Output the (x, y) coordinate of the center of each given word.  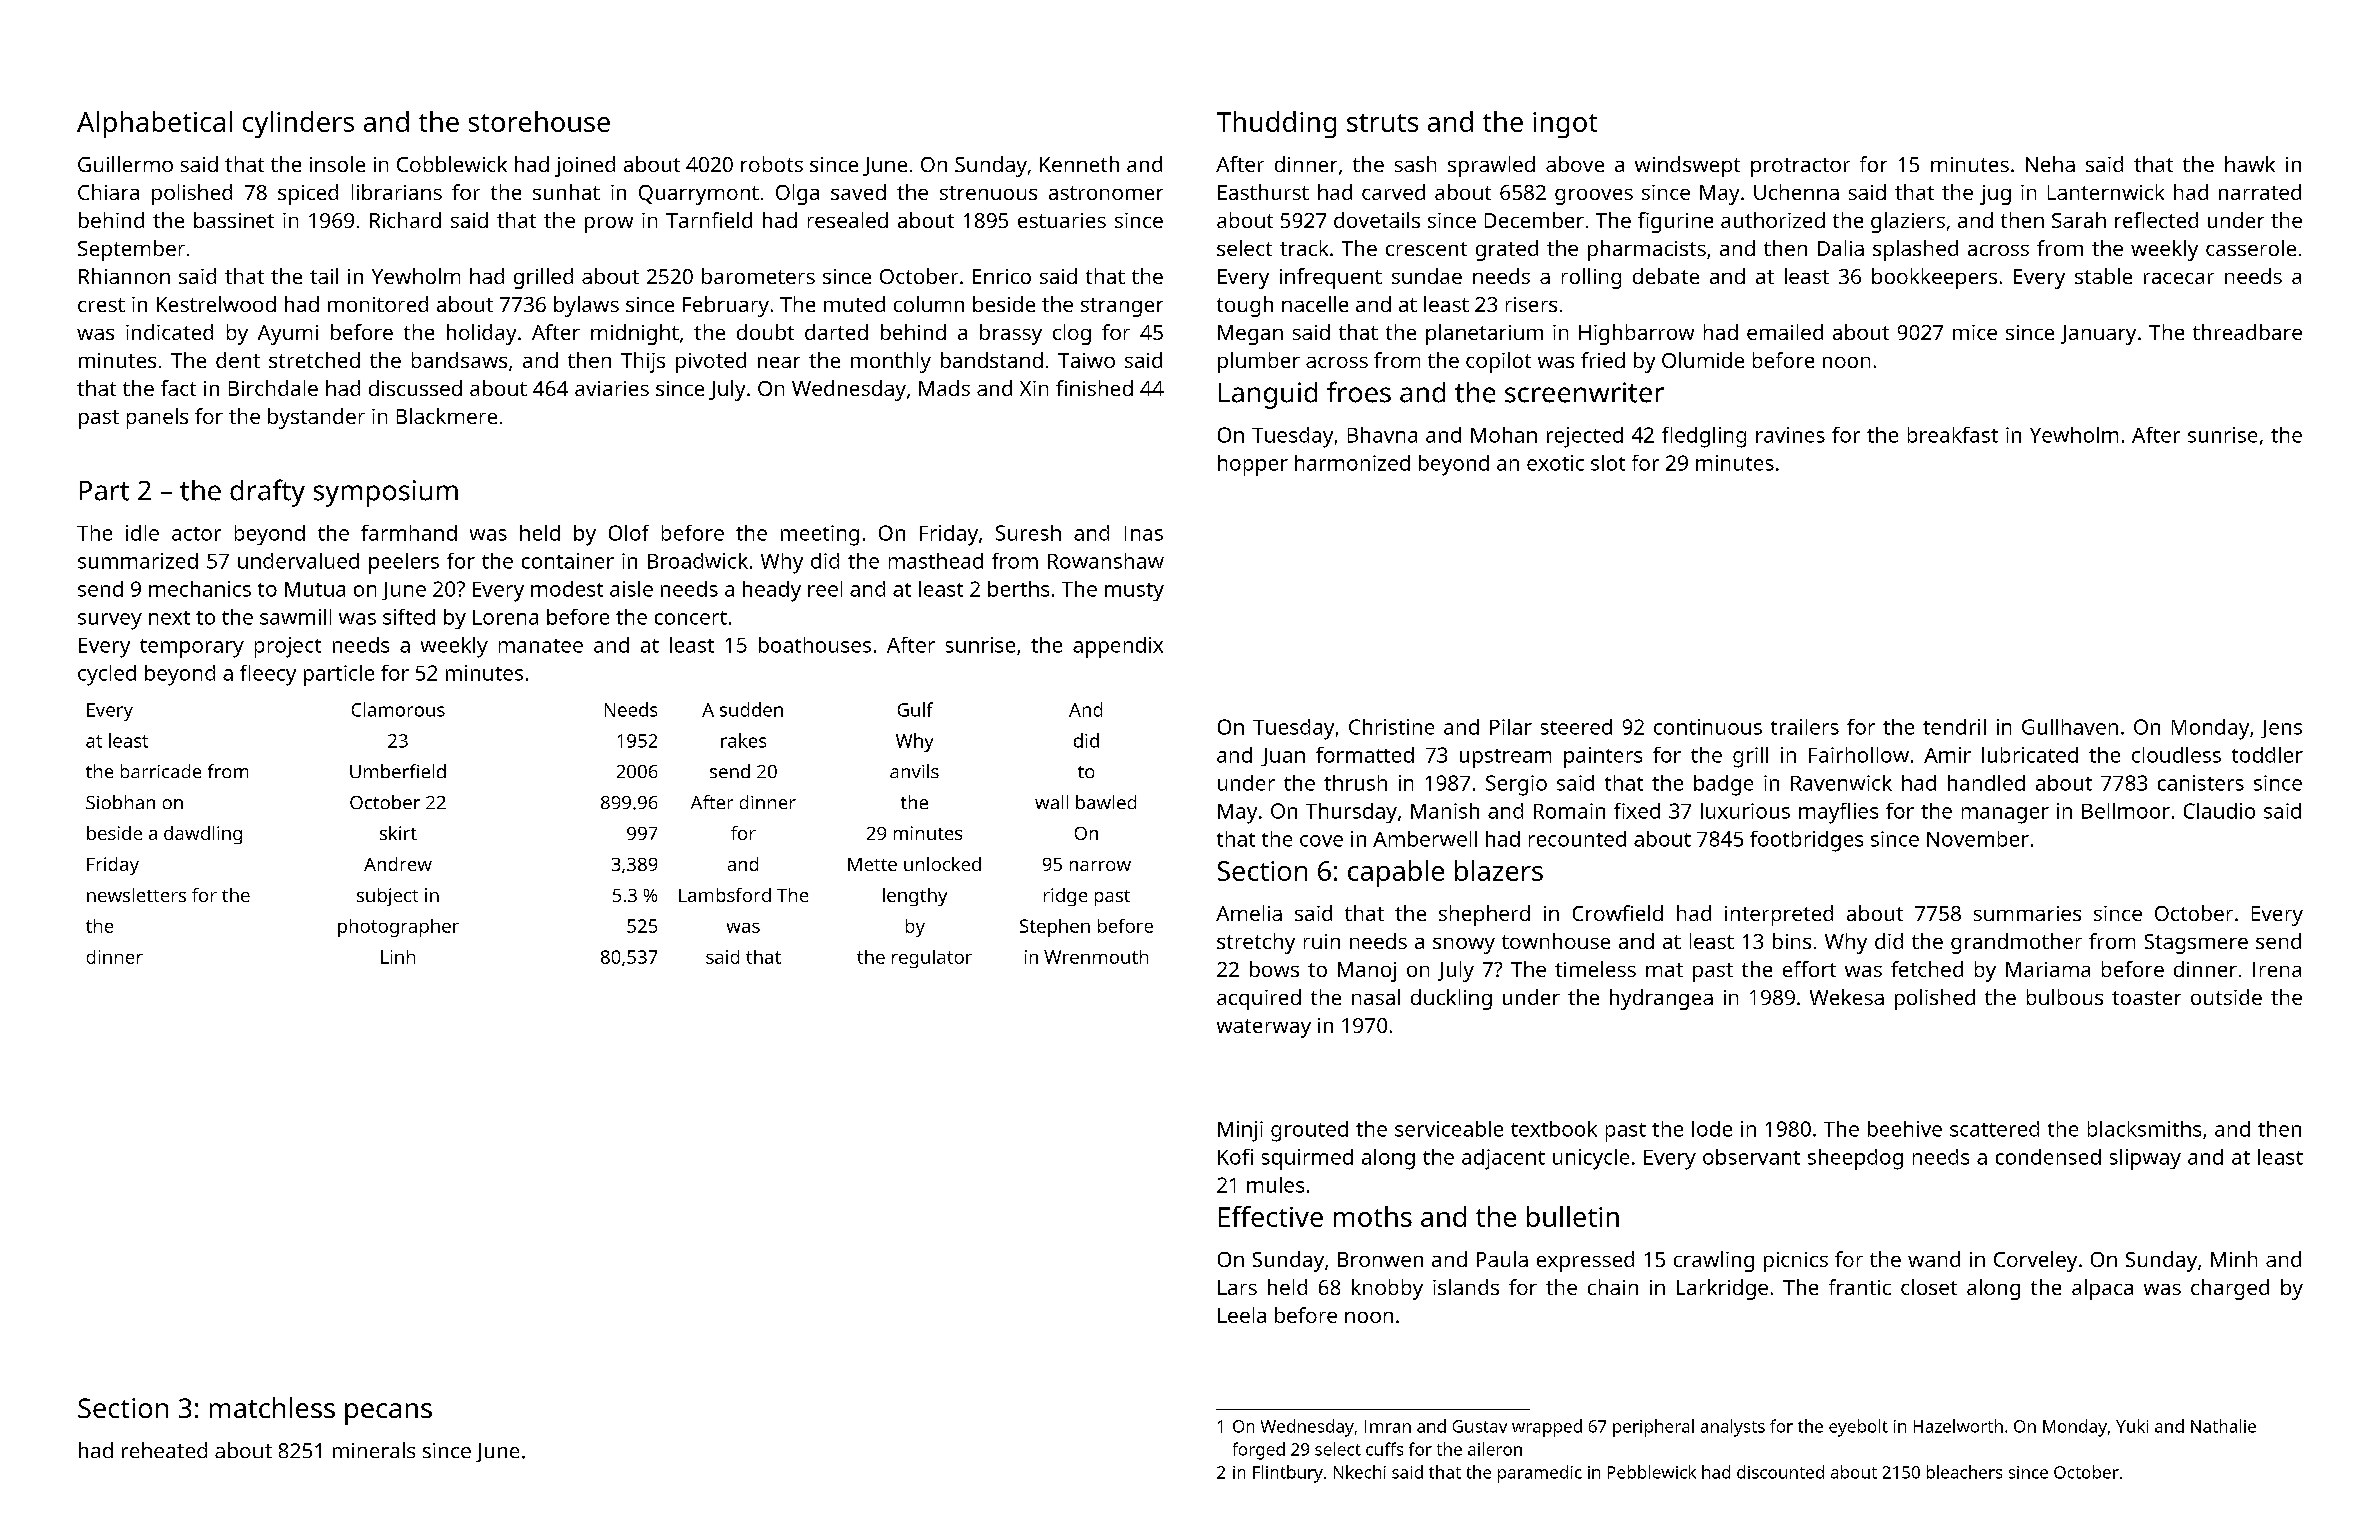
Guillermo (125, 164)
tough (1245, 306)
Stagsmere (2196, 944)
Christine (1391, 727)
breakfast (1953, 435)
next (169, 618)
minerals (374, 1450)
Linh (398, 957)
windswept (1687, 166)
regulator (932, 959)
